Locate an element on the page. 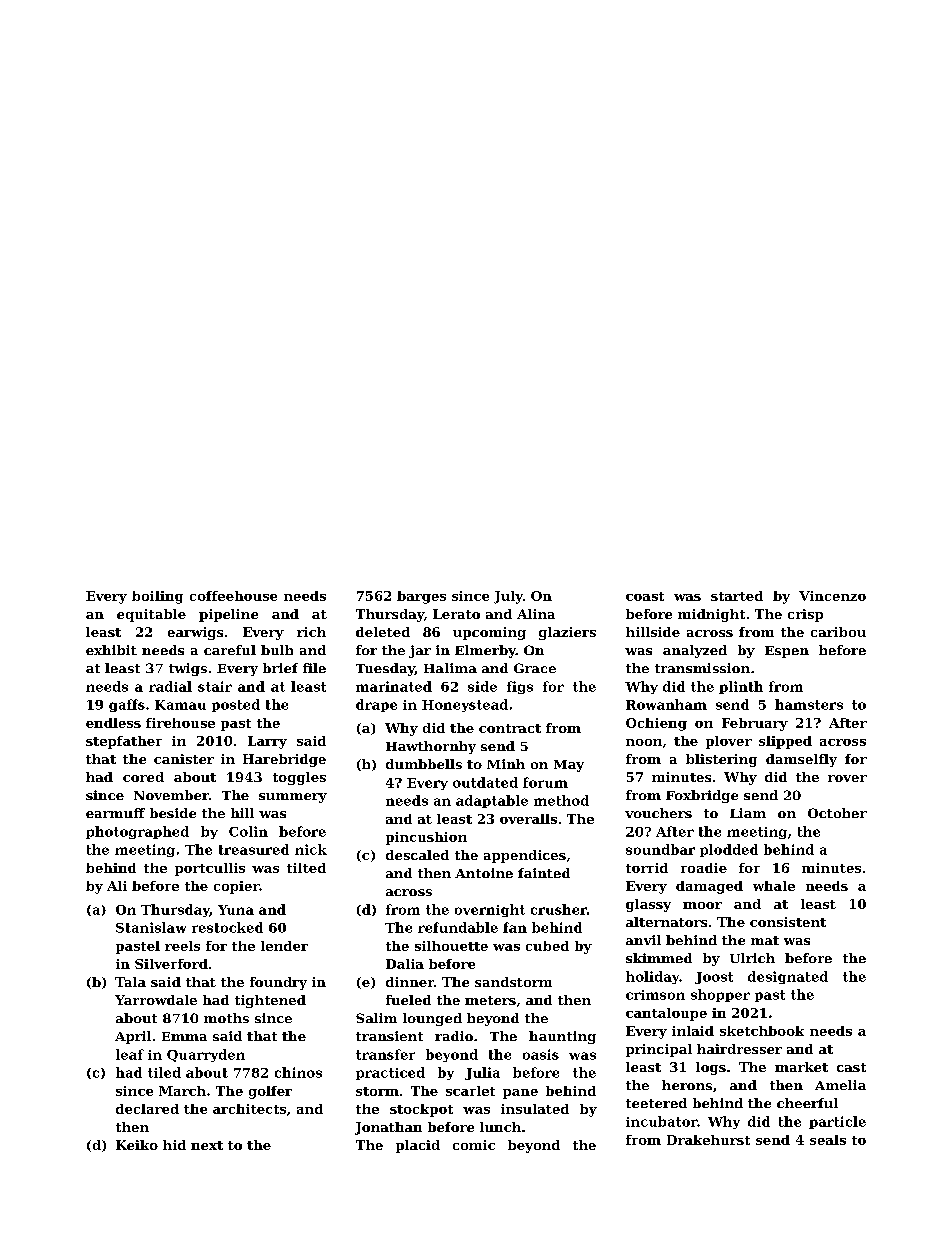  drape is located at coordinates (376, 705).
